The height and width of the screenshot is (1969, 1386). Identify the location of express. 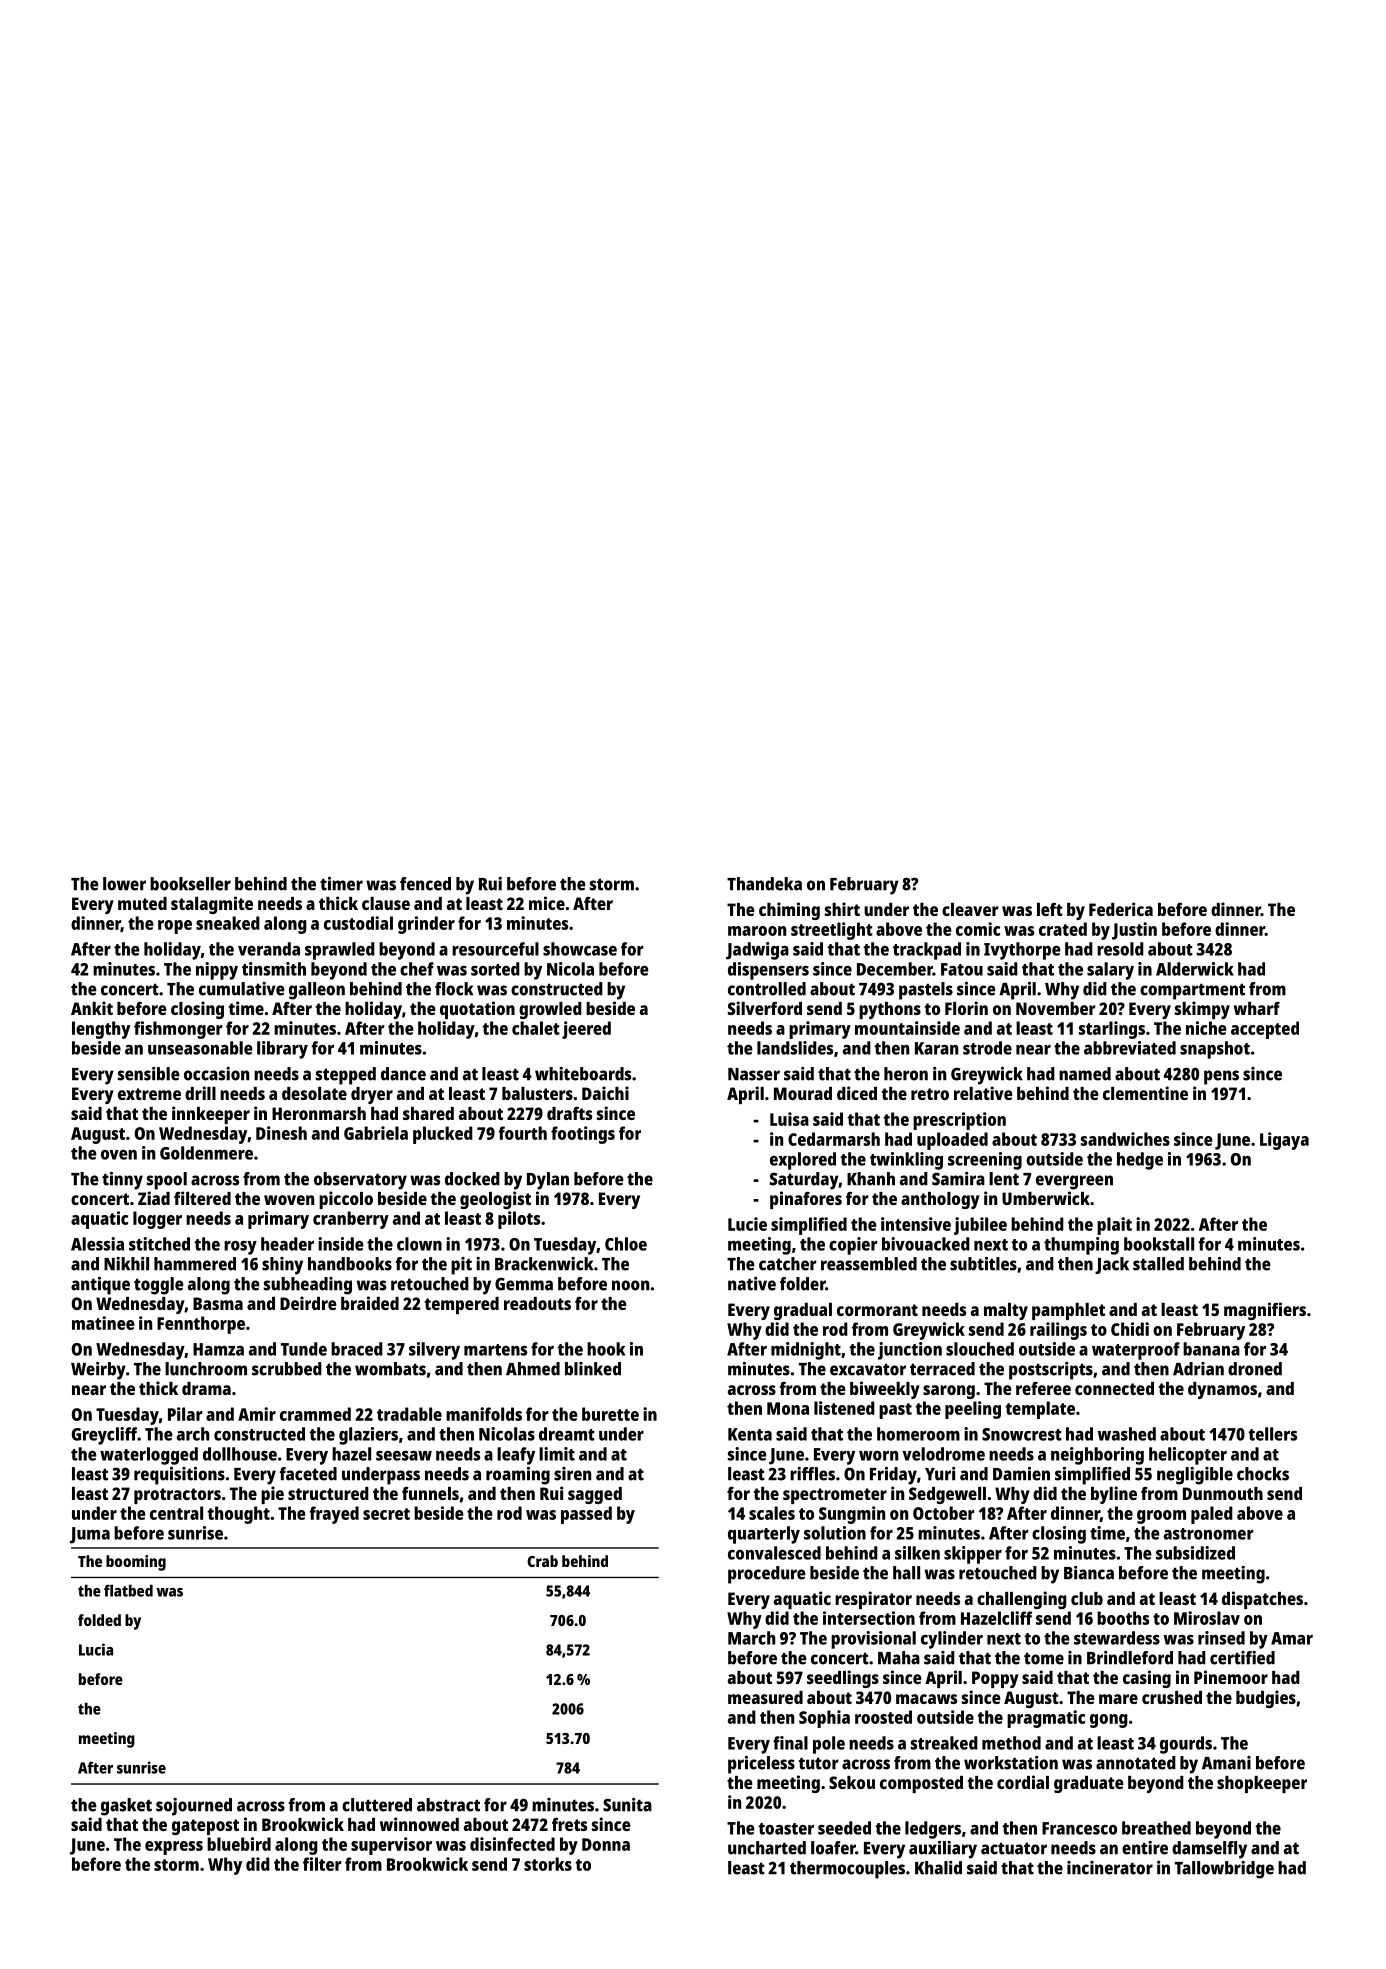
(174, 1848).
